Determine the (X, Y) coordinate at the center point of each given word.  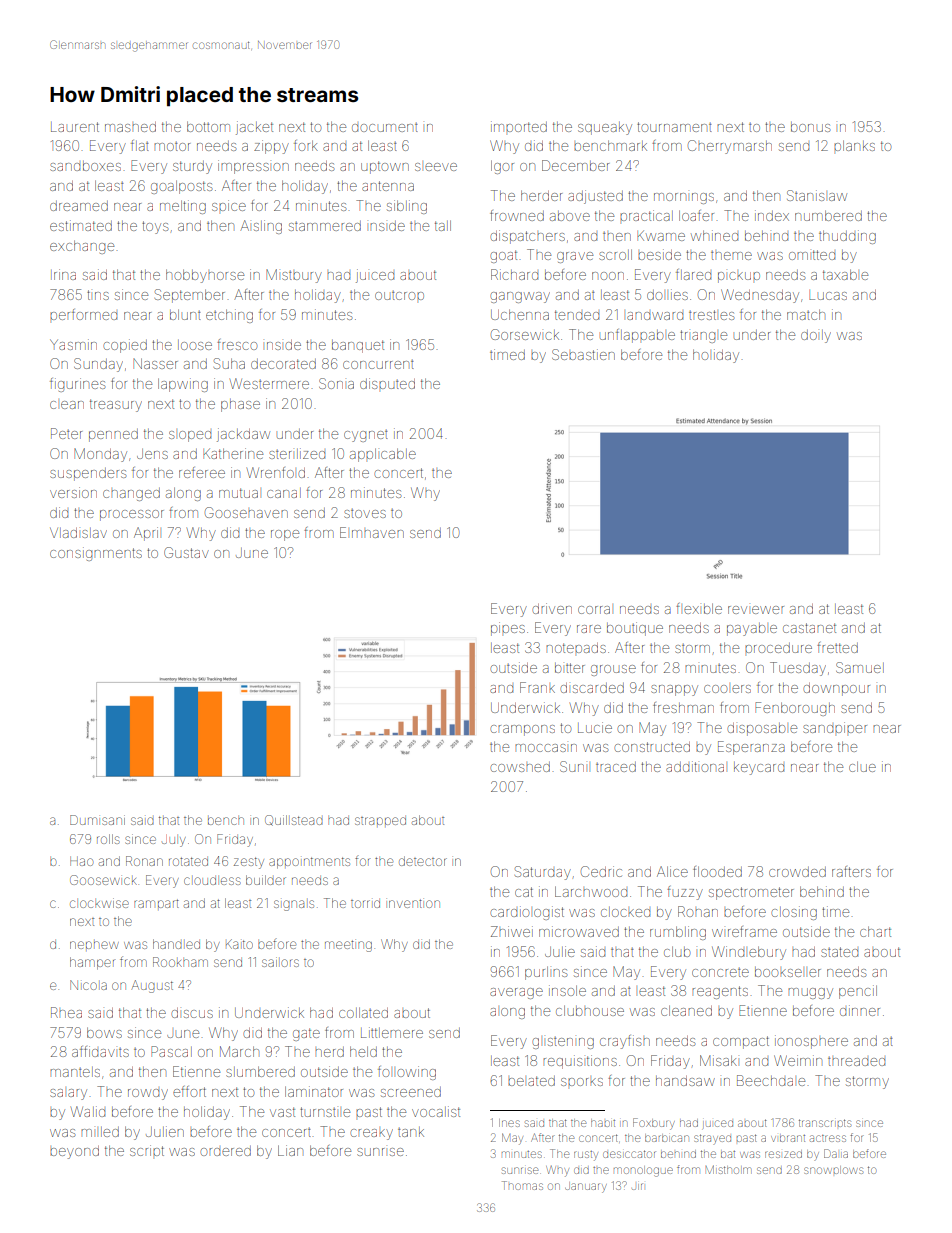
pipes (508, 629)
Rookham (180, 962)
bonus (810, 127)
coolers (727, 689)
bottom (208, 126)
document (385, 127)
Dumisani (97, 820)
